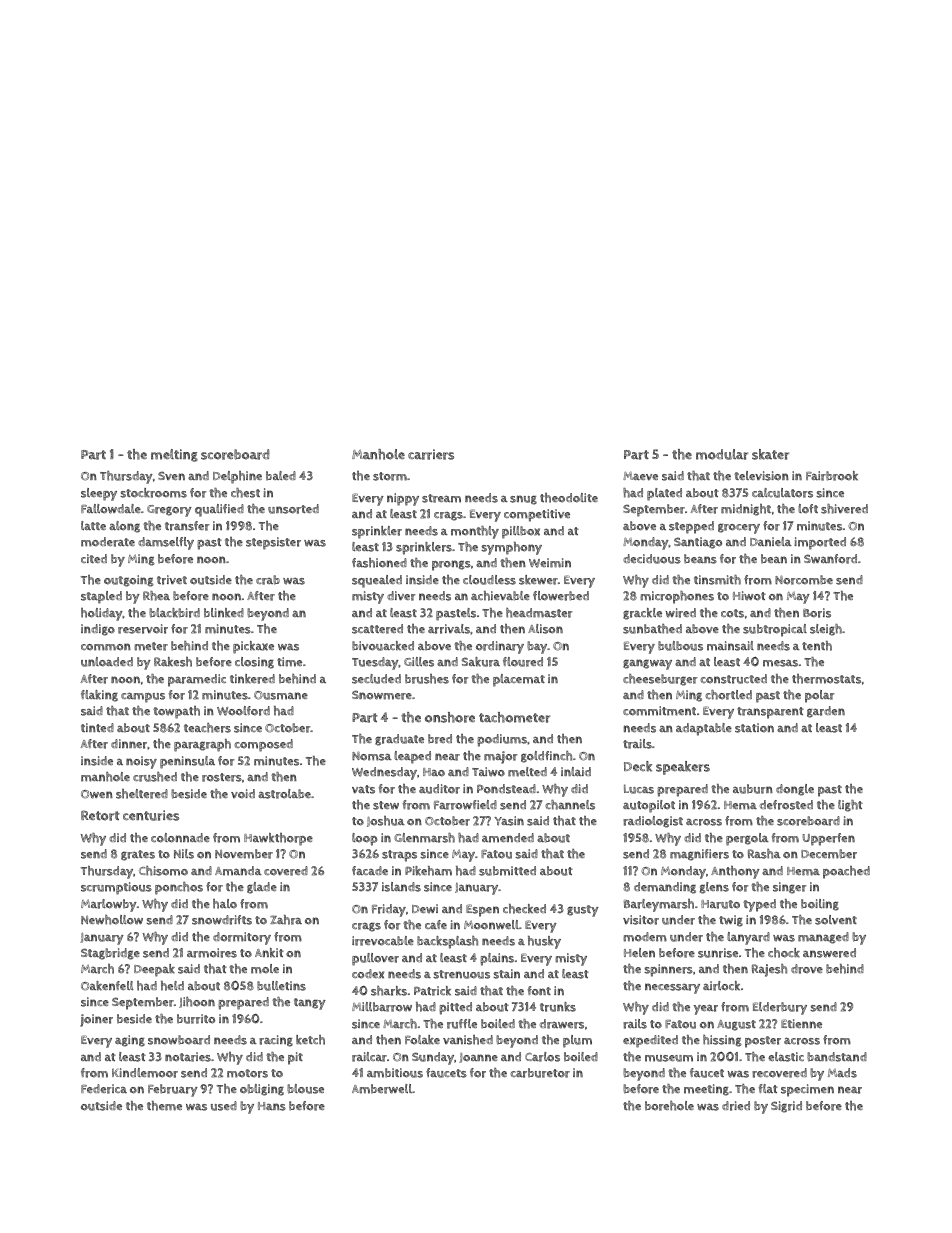 Image resolution: width=952 pixels, height=1233 pixels. What do you see at coordinates (537, 647) in the document?
I see `bay` at bounding box center [537, 647].
